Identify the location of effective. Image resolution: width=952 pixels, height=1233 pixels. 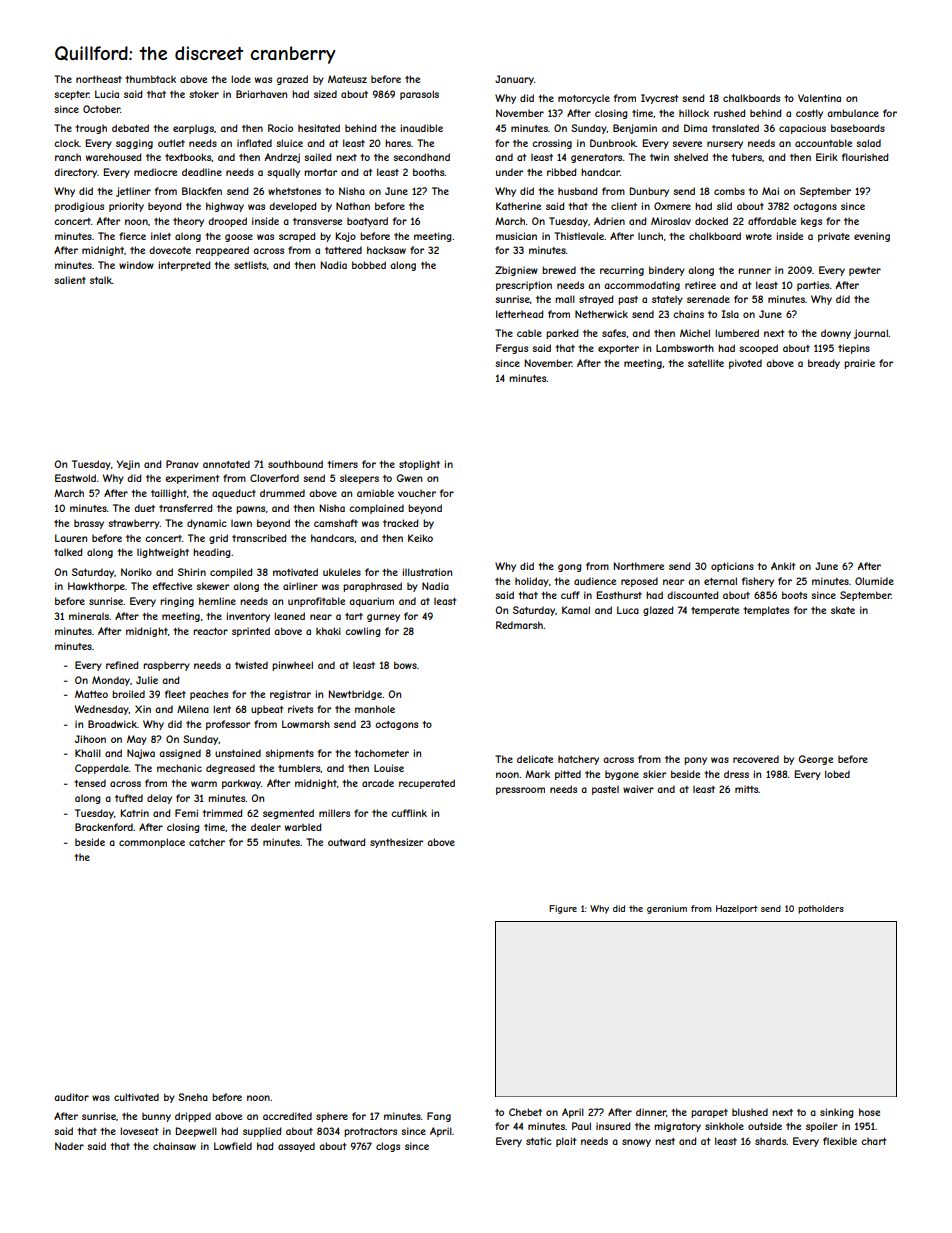
(172, 586).
